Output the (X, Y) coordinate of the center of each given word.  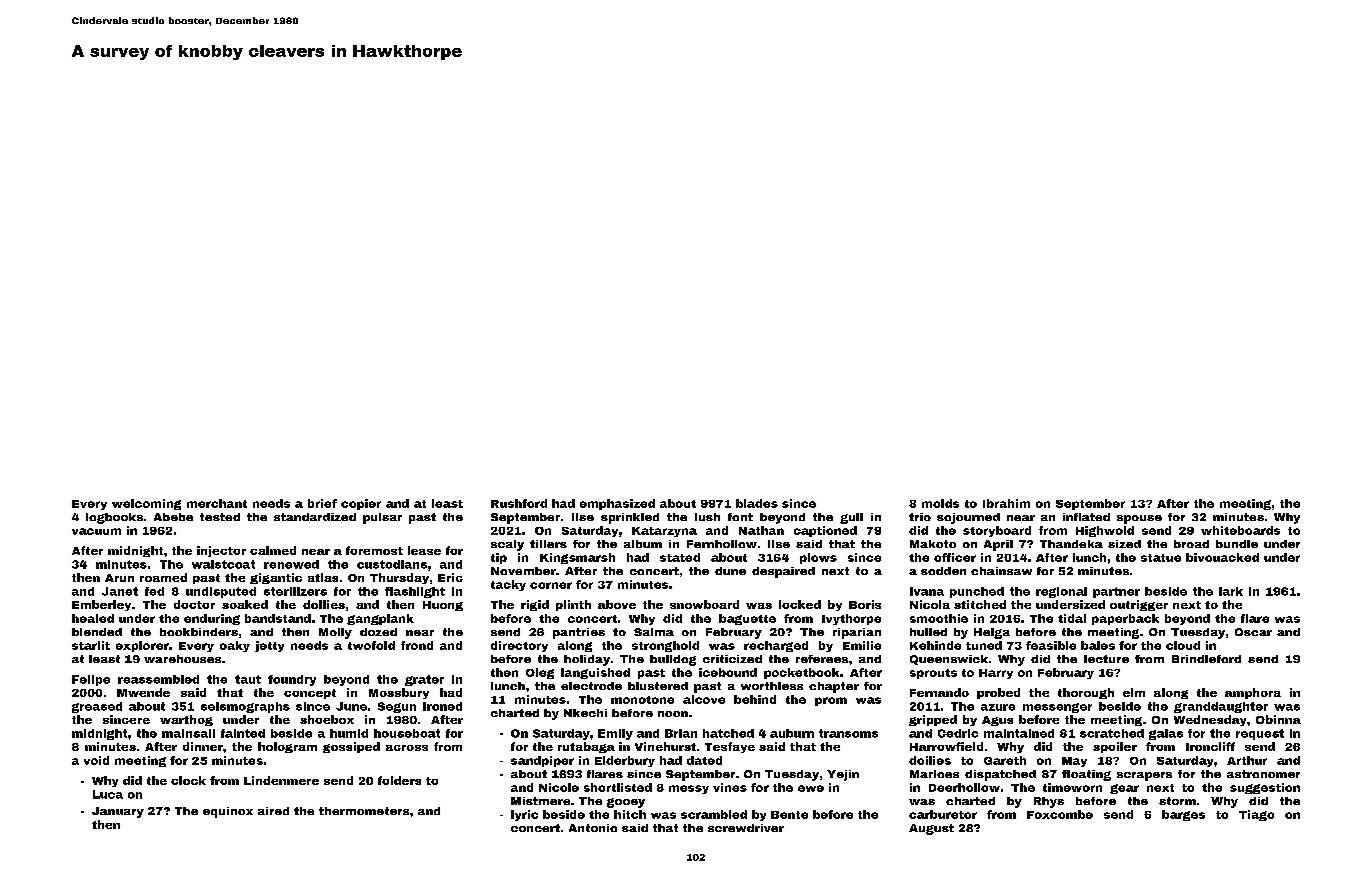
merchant (217, 503)
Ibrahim (1006, 503)
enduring (212, 619)
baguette (747, 619)
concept (310, 694)
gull (851, 518)
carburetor (943, 814)
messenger (1057, 708)
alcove (704, 699)
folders (399, 780)
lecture (1106, 659)
